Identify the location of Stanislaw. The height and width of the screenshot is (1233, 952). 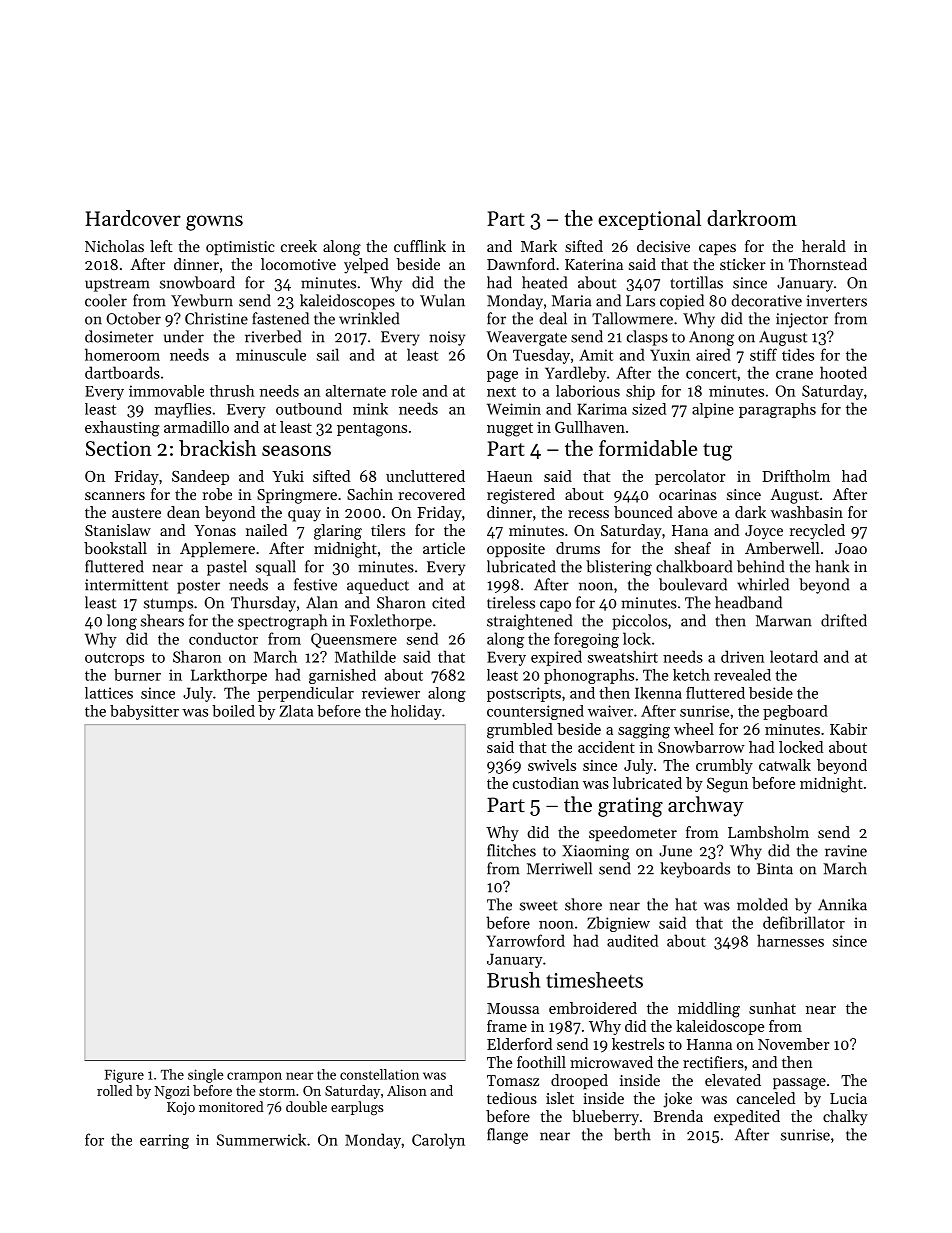
(118, 530).
